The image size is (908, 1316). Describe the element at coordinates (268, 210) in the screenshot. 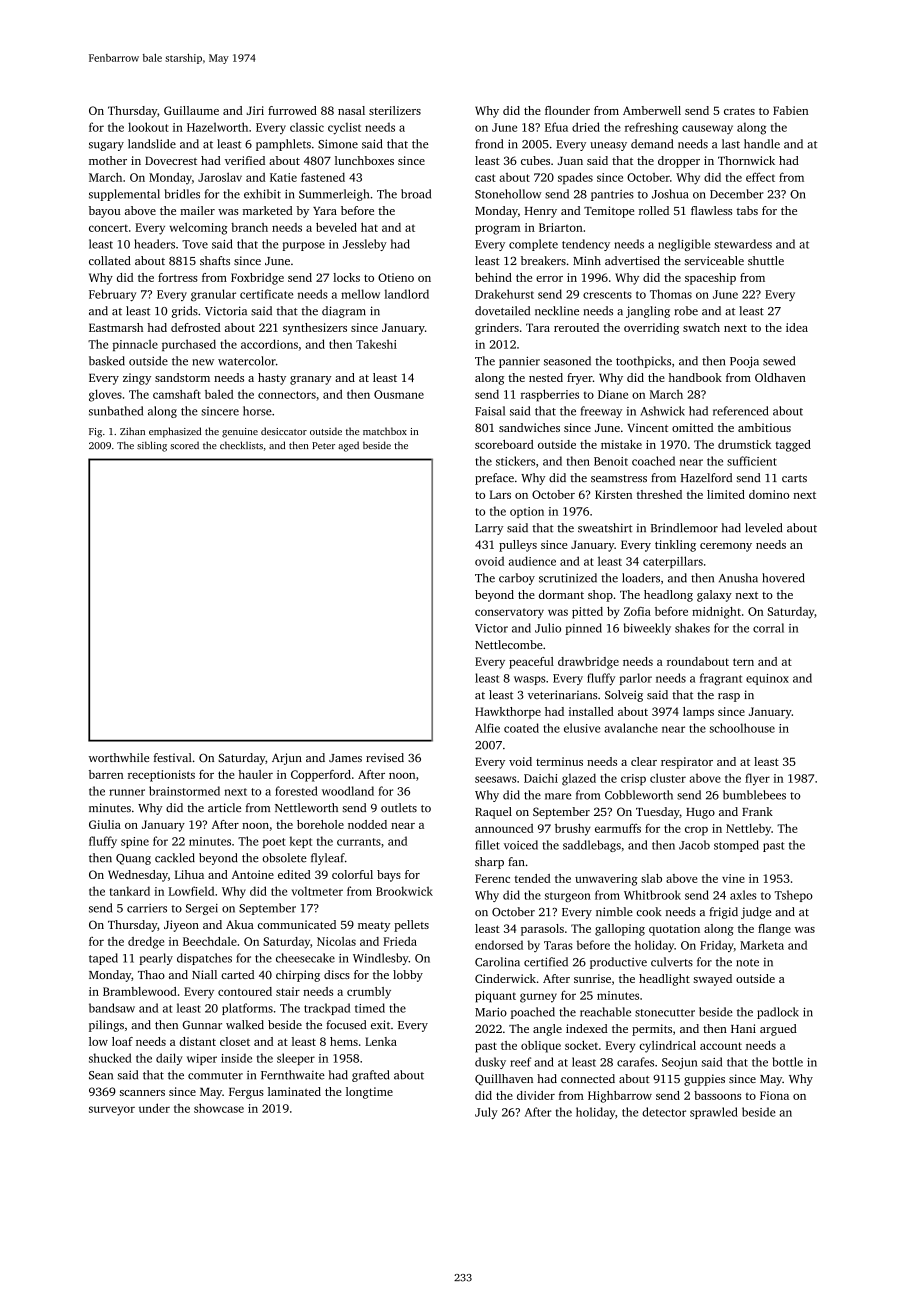

I see `marketed` at that location.
